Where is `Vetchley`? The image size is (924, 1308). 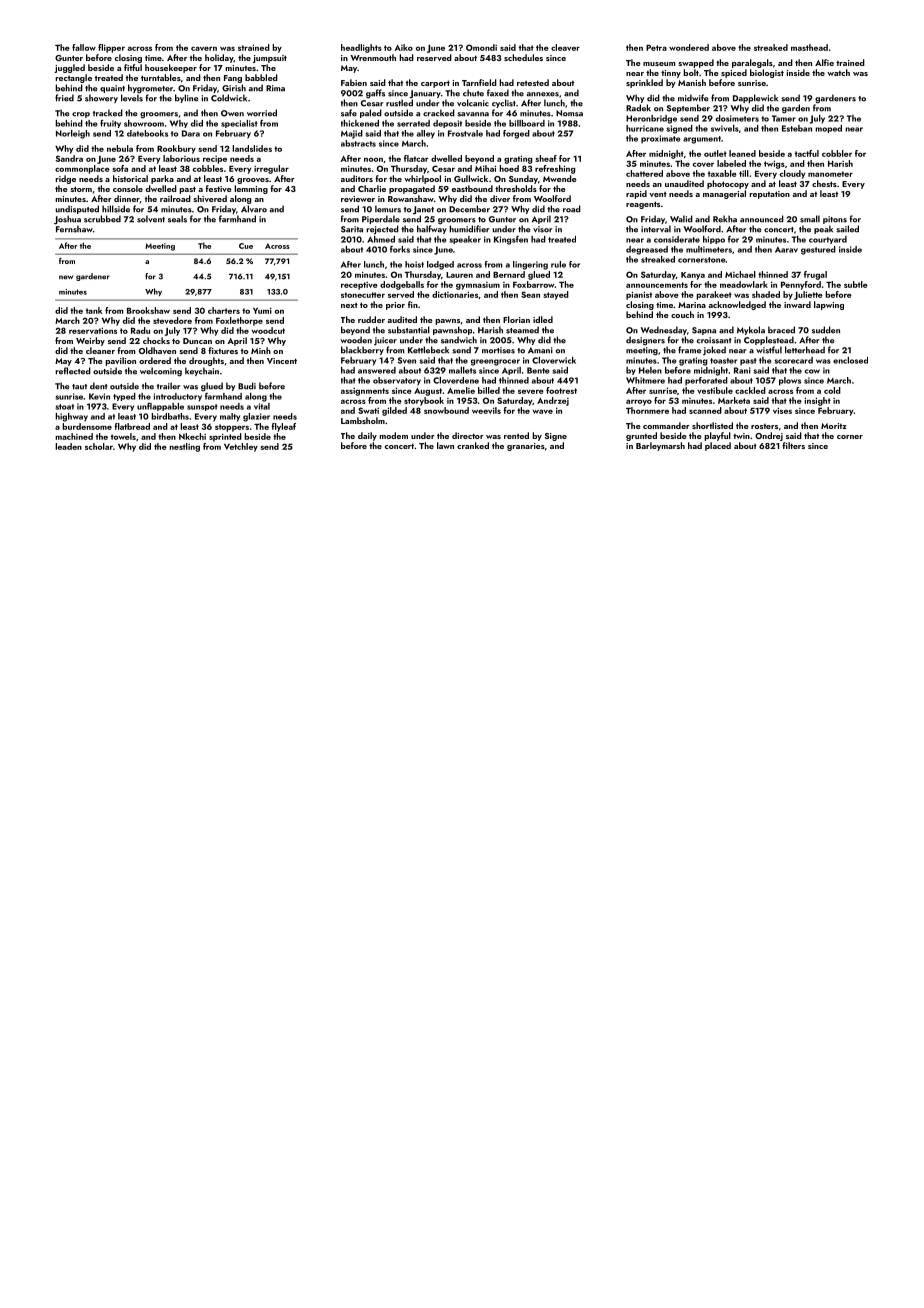
Vetchley is located at coordinates (241, 447).
